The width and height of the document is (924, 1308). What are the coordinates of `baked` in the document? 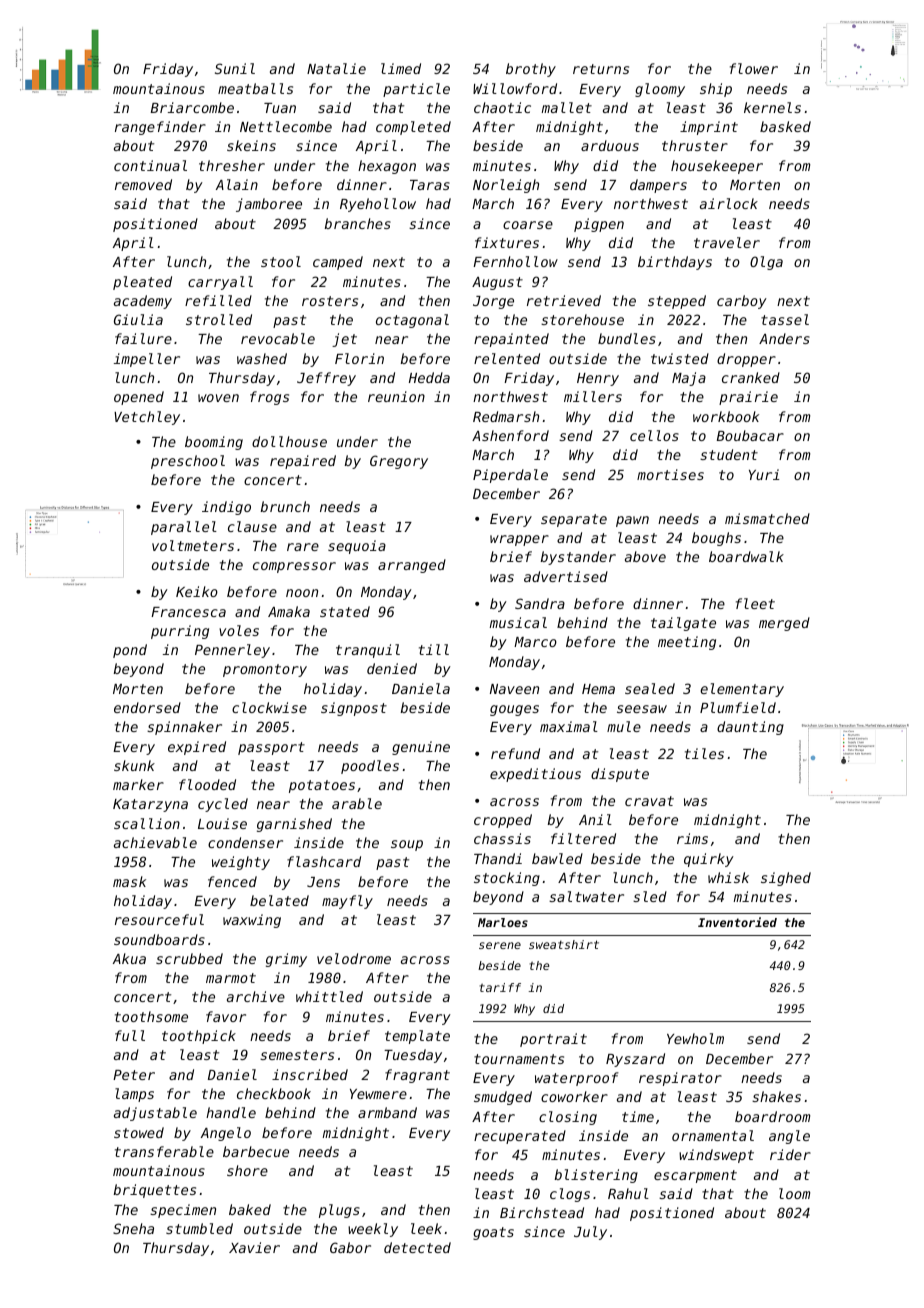 It's located at (250, 1209).
